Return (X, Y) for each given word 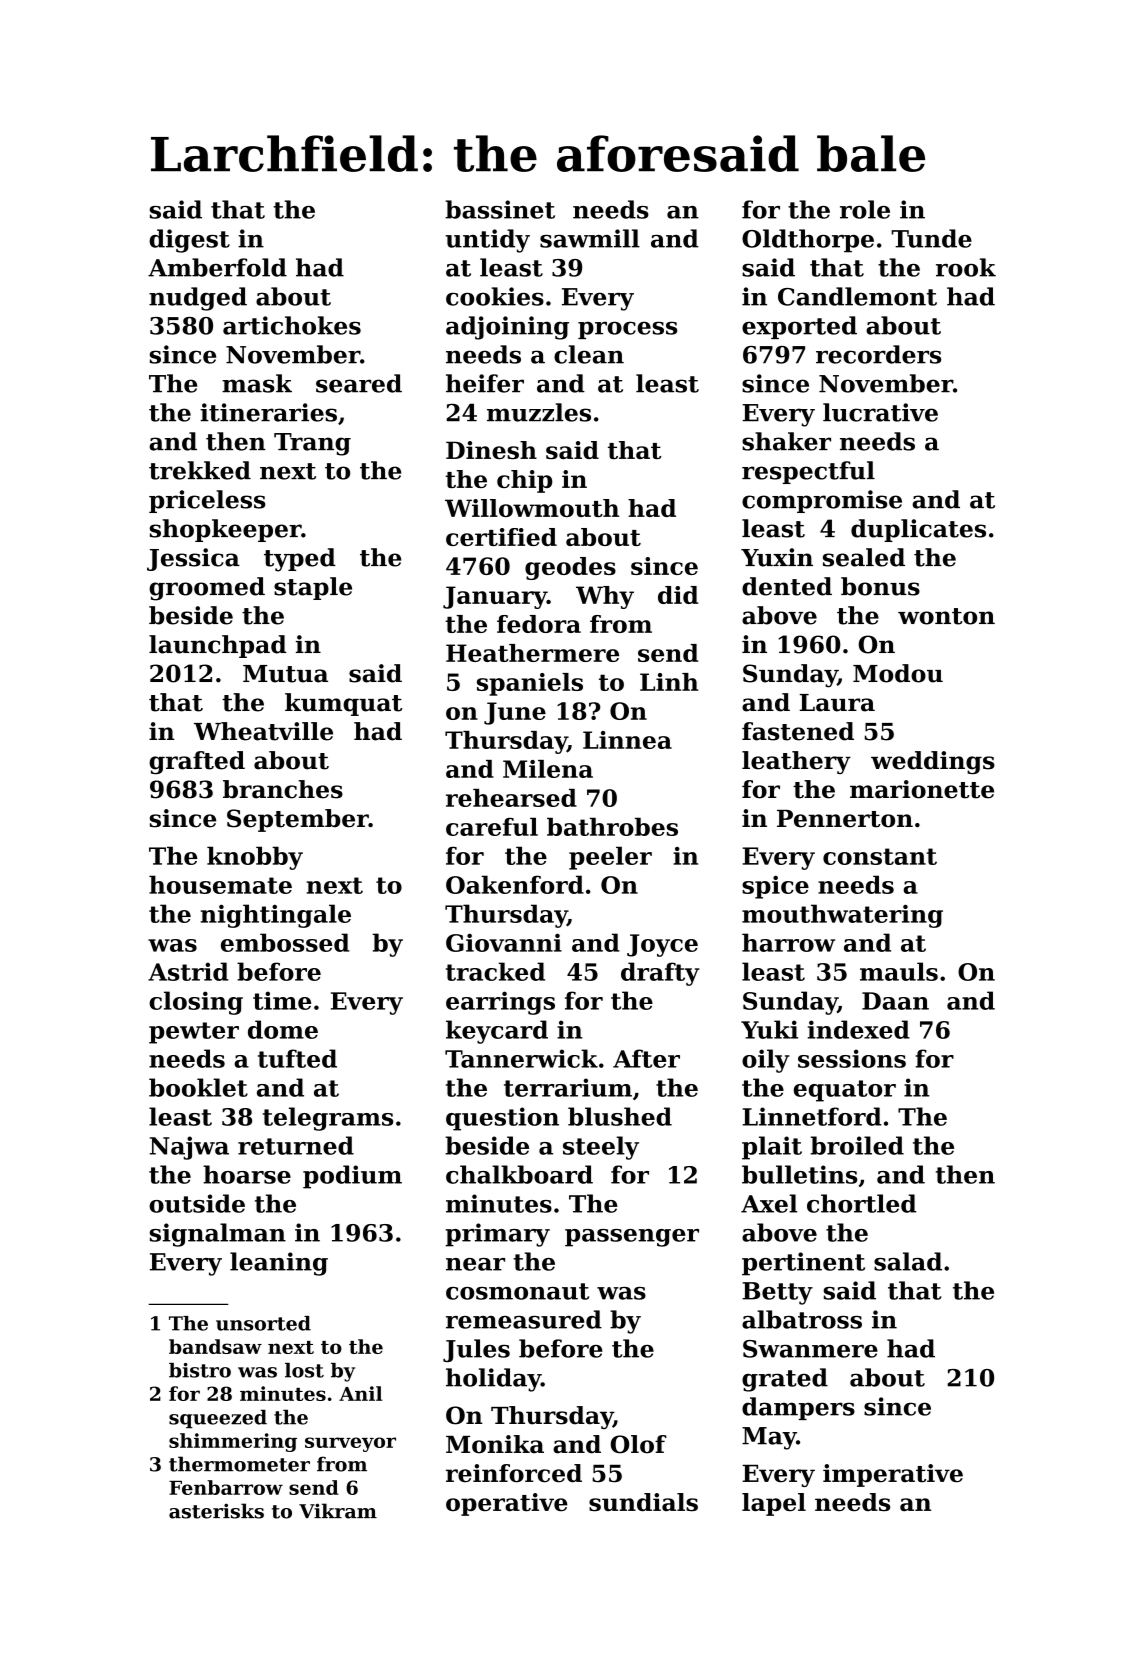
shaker (786, 441)
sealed (864, 557)
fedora (539, 624)
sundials (643, 1502)
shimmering (233, 1442)
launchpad (217, 646)
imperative (893, 1475)
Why (605, 597)
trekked (200, 470)
